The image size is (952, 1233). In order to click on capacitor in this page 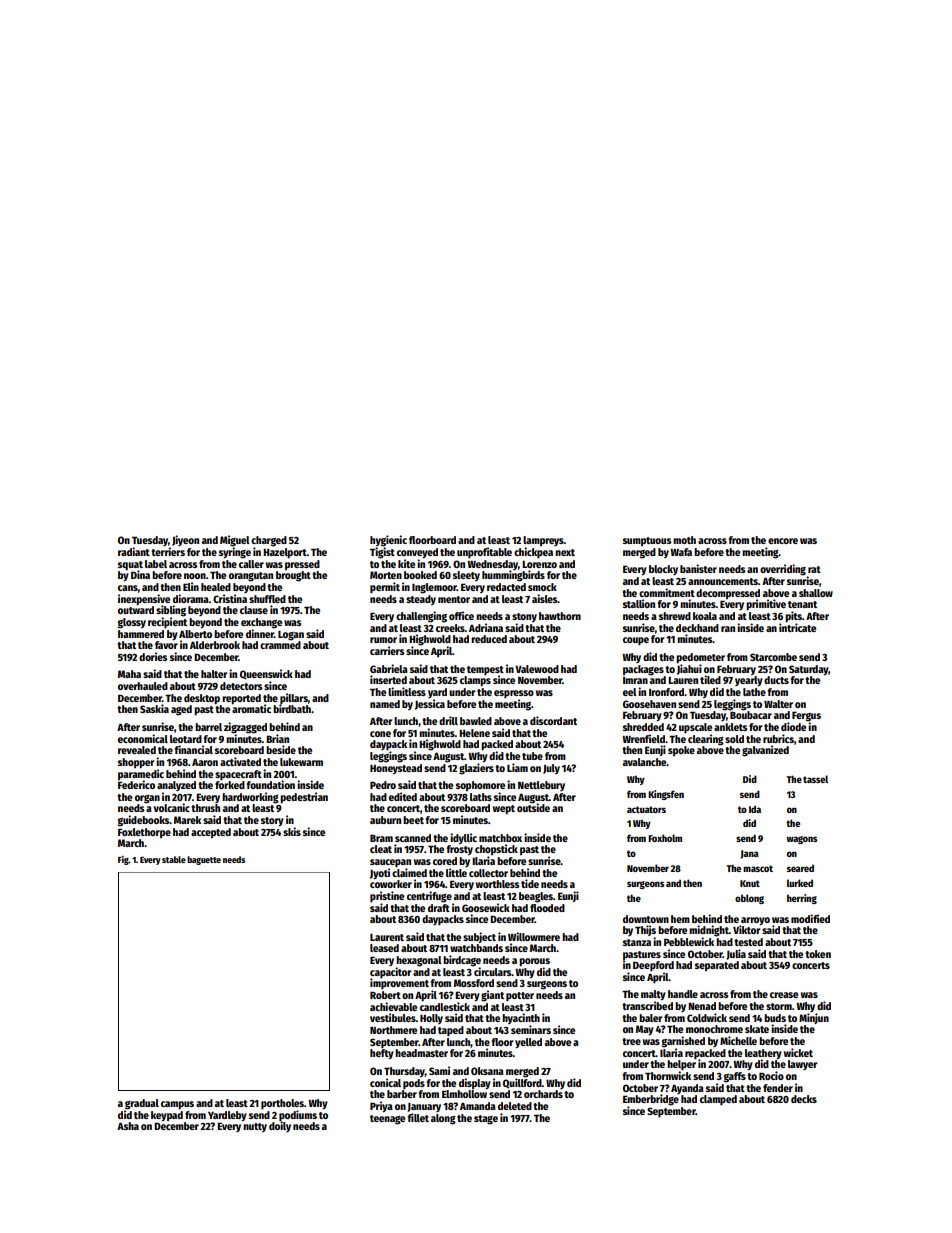, I will do `click(390, 973)`.
